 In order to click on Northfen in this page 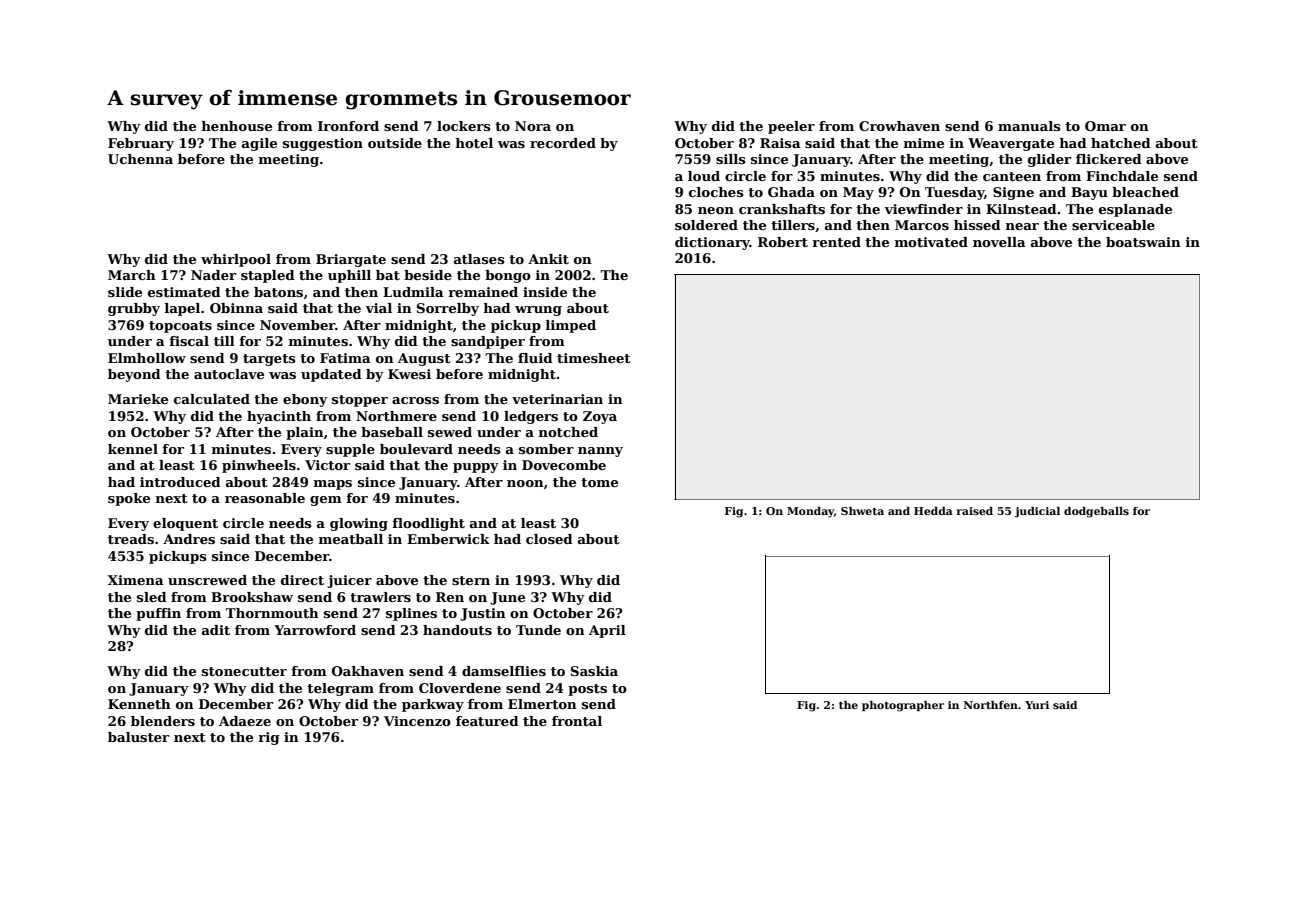, I will do `click(991, 705)`.
